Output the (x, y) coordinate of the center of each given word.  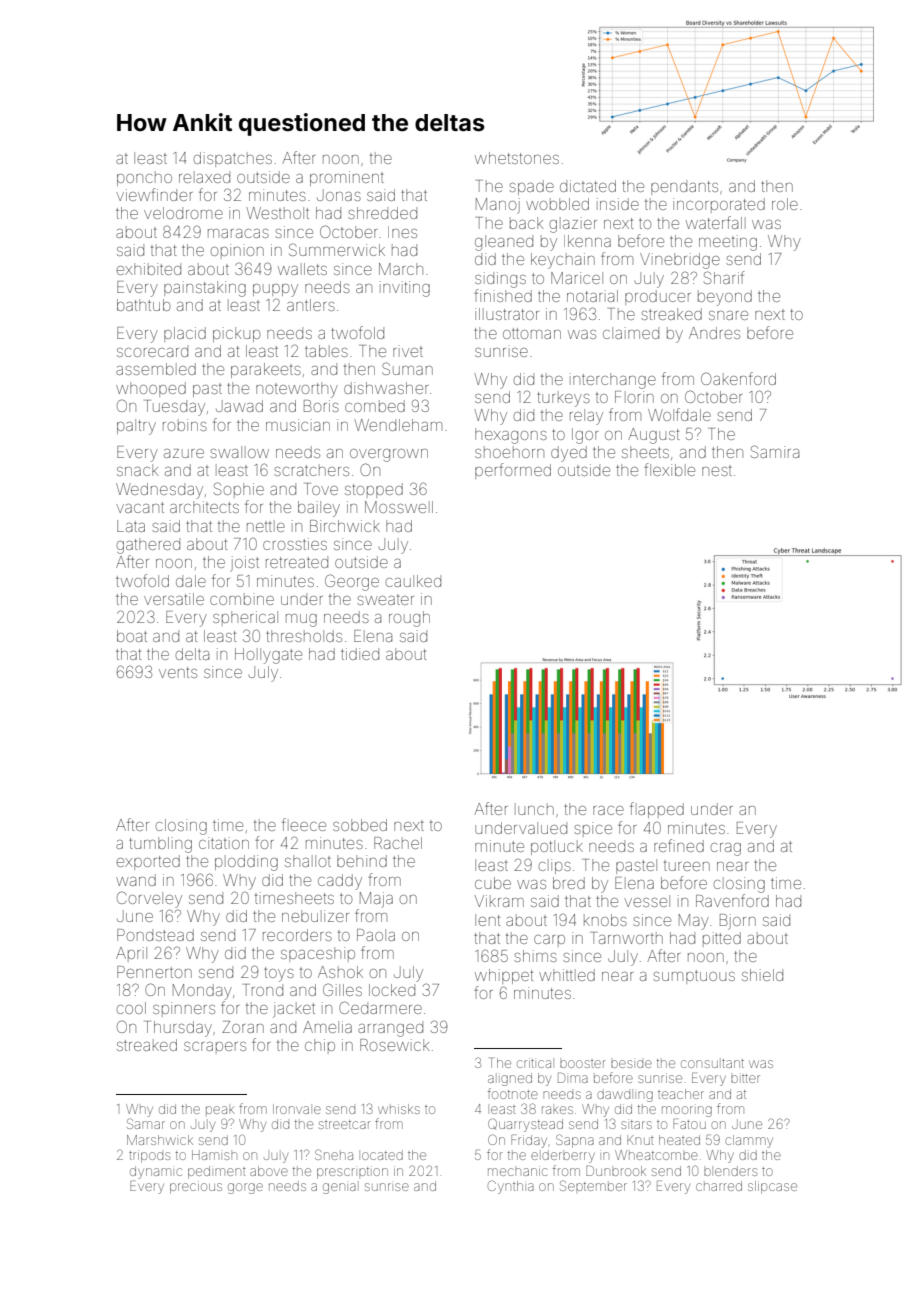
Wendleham (398, 425)
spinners (184, 1009)
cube (493, 883)
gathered (148, 546)
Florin (634, 397)
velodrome (183, 213)
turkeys (563, 399)
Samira (775, 451)
